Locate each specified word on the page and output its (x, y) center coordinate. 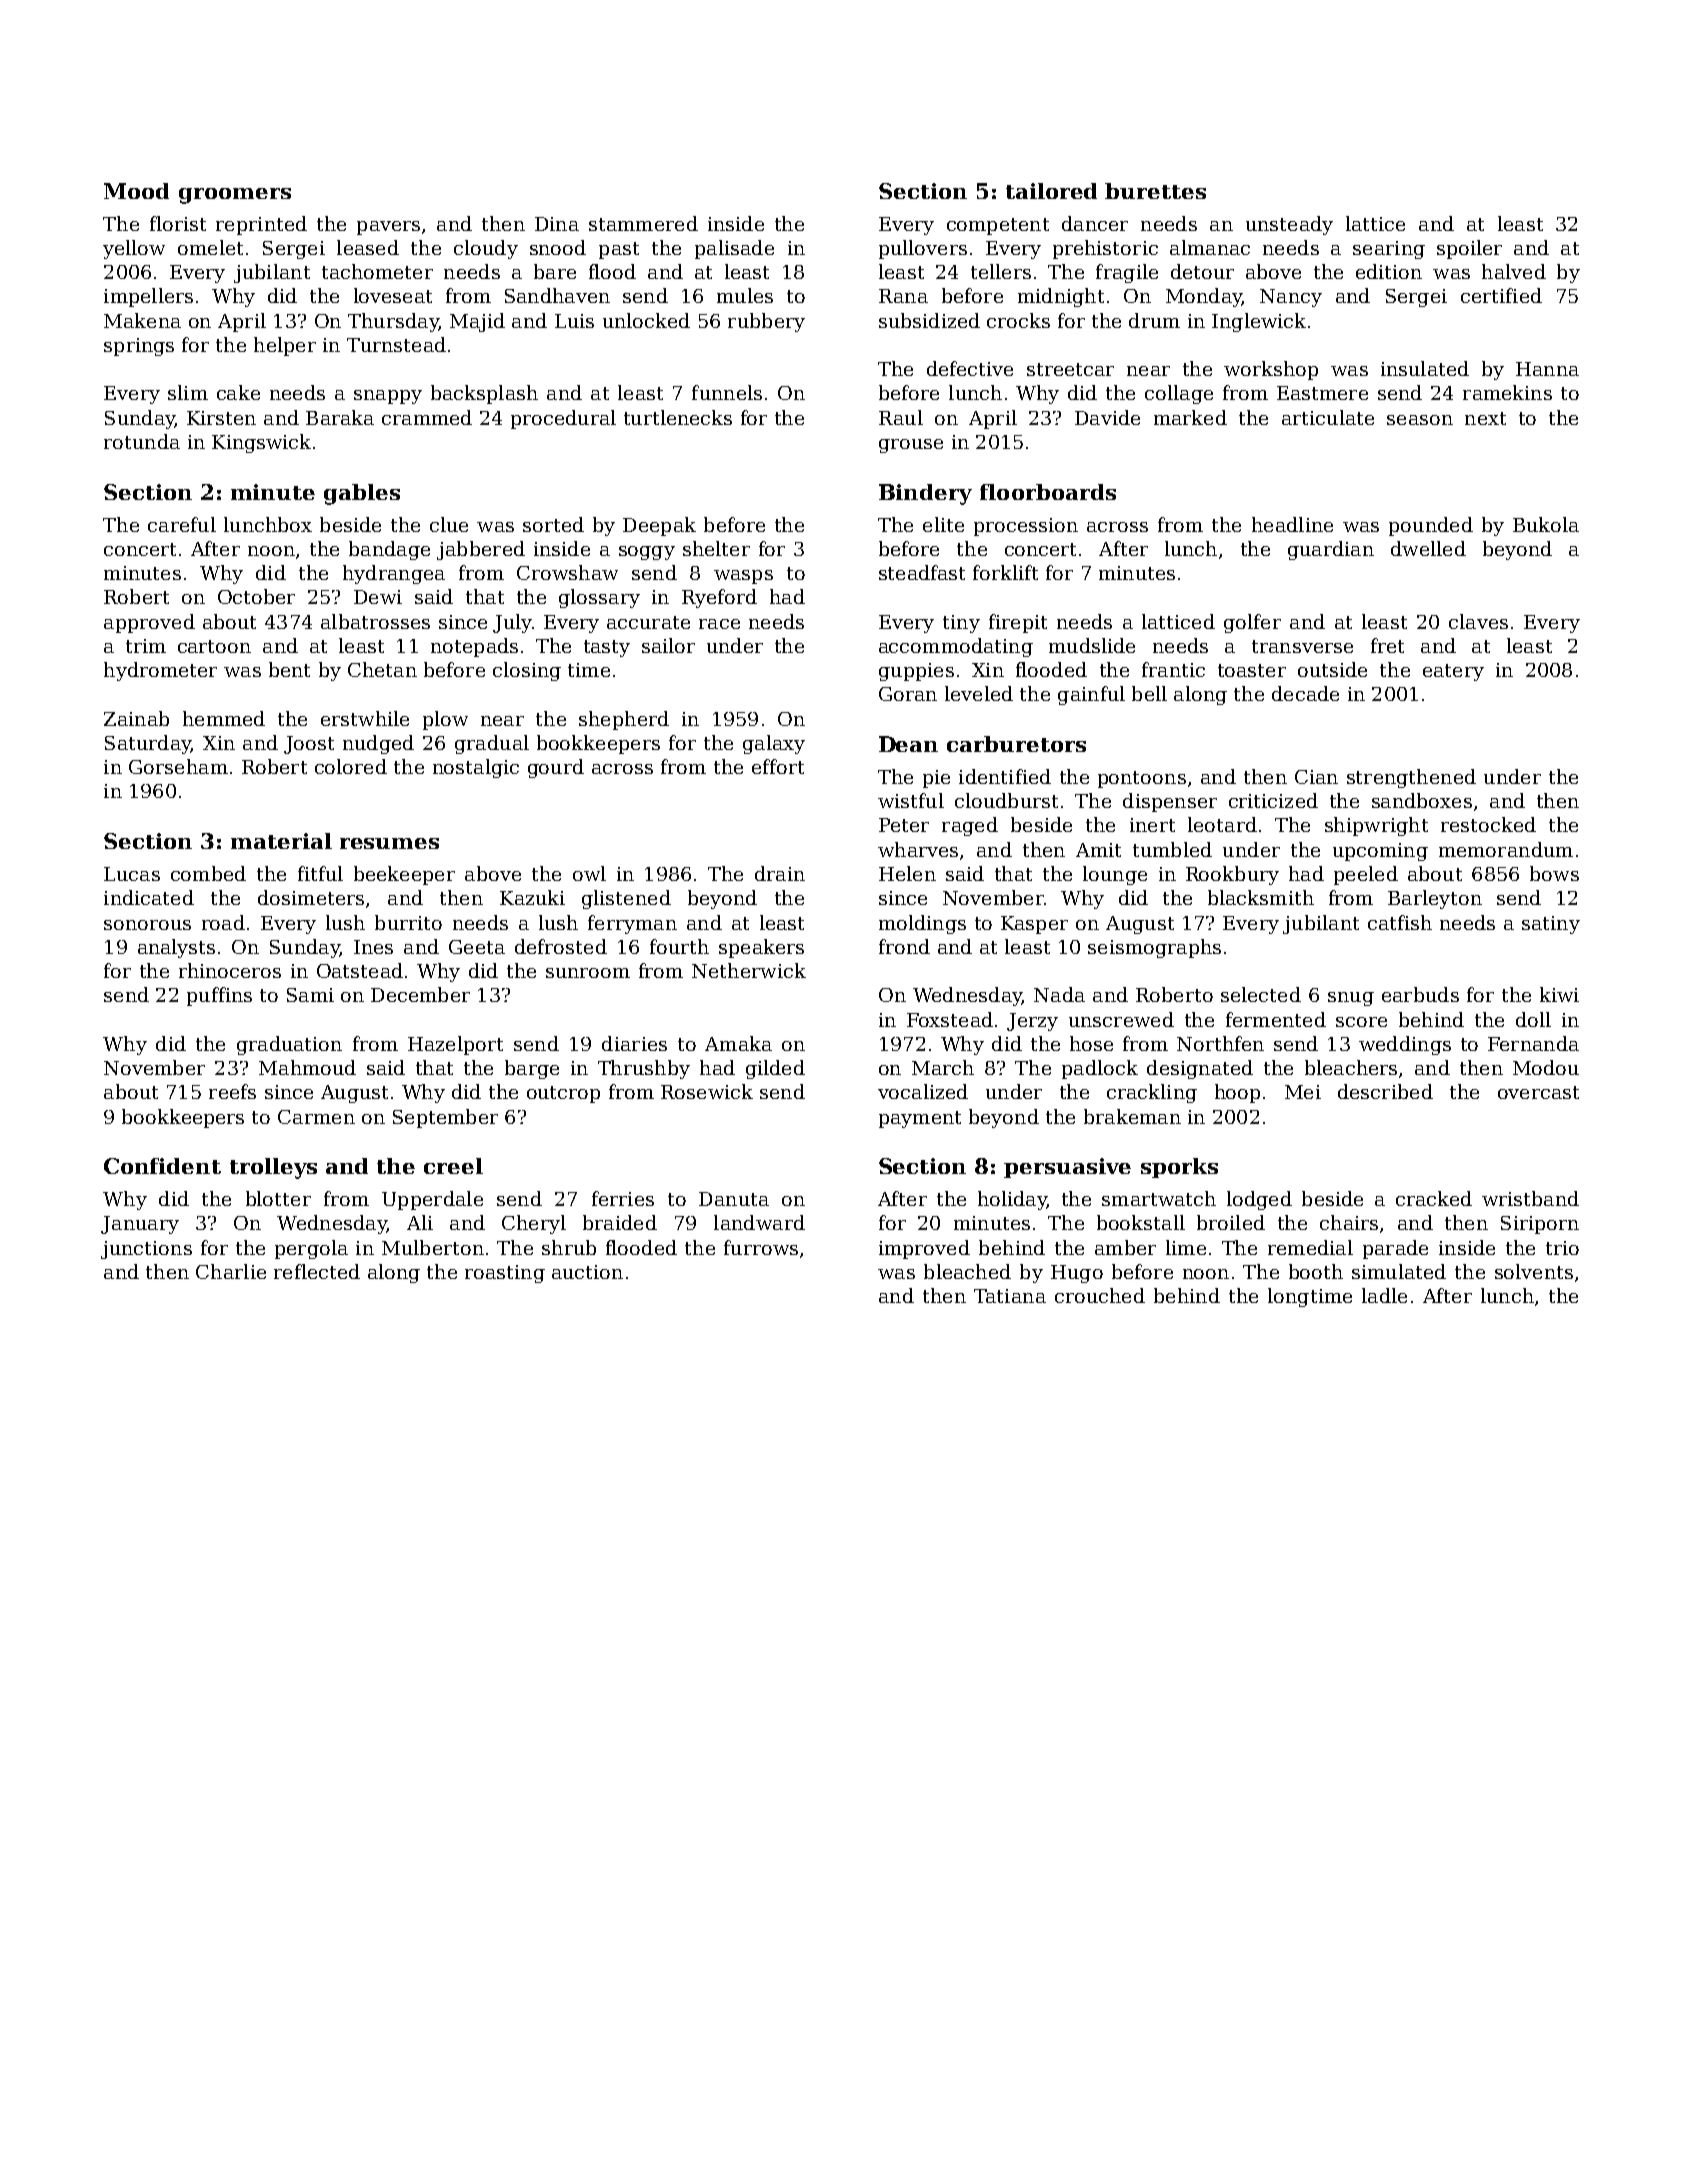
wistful (911, 800)
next (1485, 418)
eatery (1453, 672)
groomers (235, 196)
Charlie (231, 1271)
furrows (761, 1247)
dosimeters (311, 897)
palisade (734, 249)
